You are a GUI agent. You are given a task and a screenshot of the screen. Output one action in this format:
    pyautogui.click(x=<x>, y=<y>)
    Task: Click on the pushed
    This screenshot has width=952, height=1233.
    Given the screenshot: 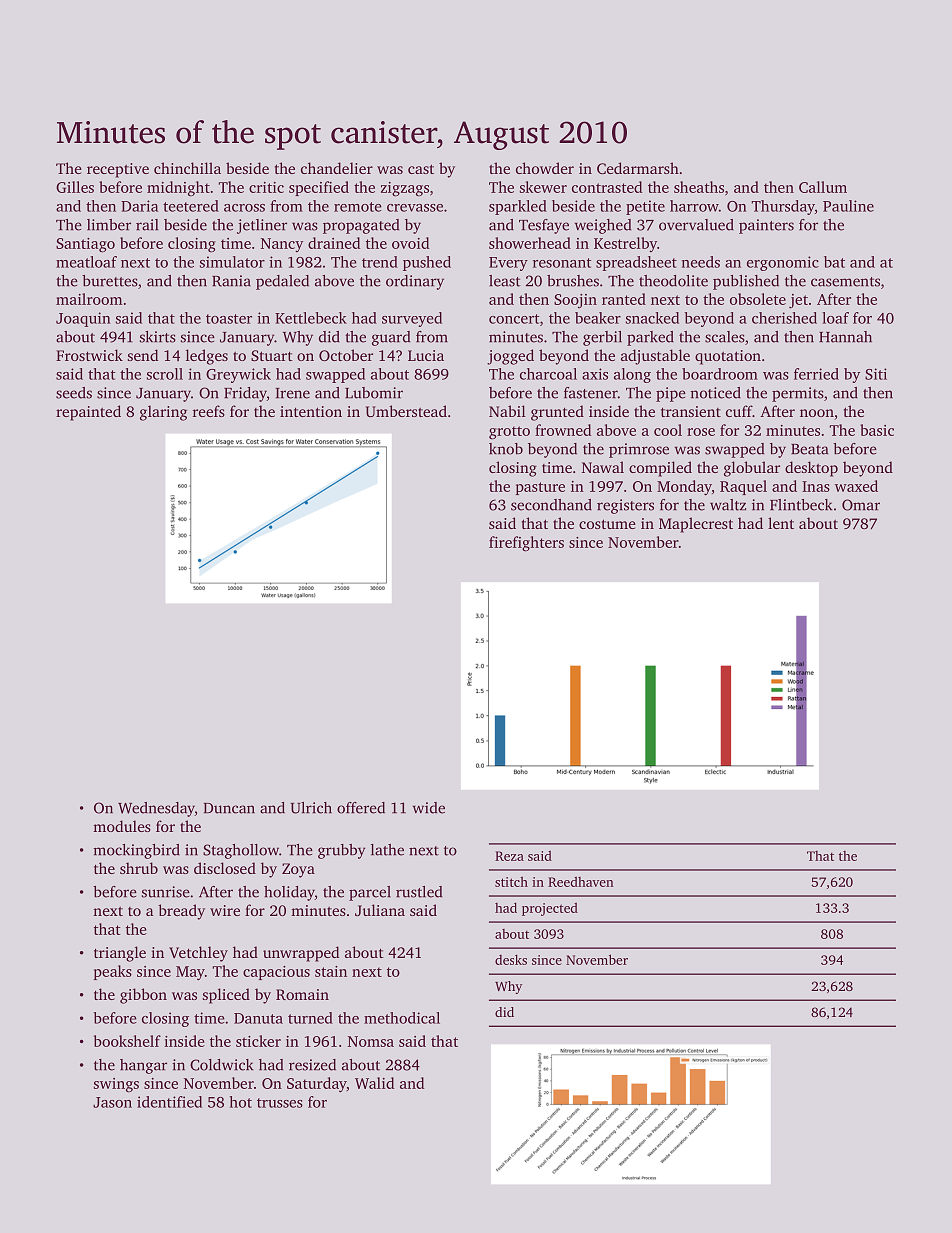 What is the action you would take?
    pyautogui.click(x=427, y=263)
